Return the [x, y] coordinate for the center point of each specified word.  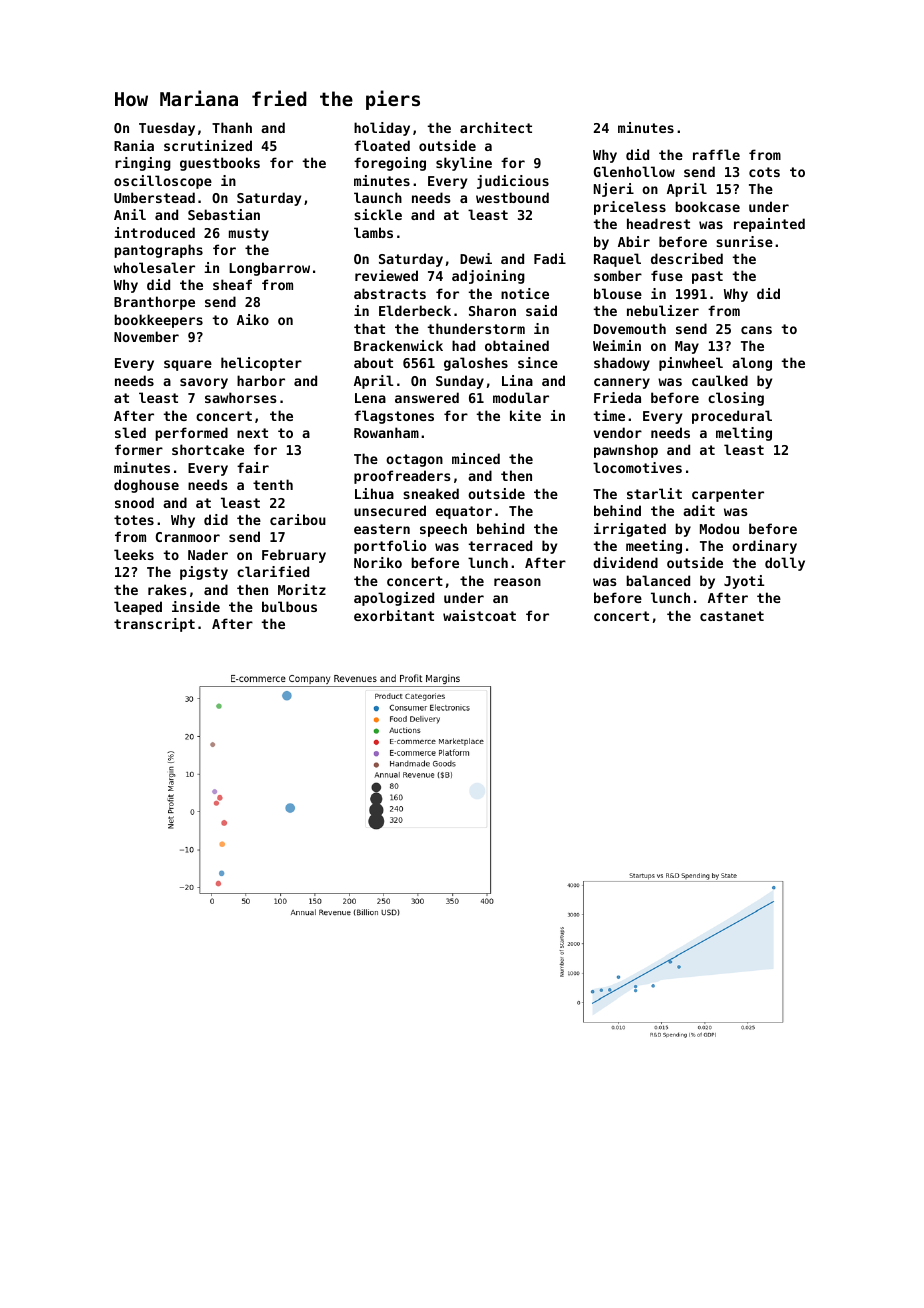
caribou [298, 519]
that [369, 328]
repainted [769, 225]
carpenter [728, 495]
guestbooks [220, 164]
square [188, 365]
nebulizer [663, 310]
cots [764, 172]
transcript [154, 625]
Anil [130, 214]
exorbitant [394, 615]
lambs [373, 232]
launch [378, 197]
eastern [382, 529]
